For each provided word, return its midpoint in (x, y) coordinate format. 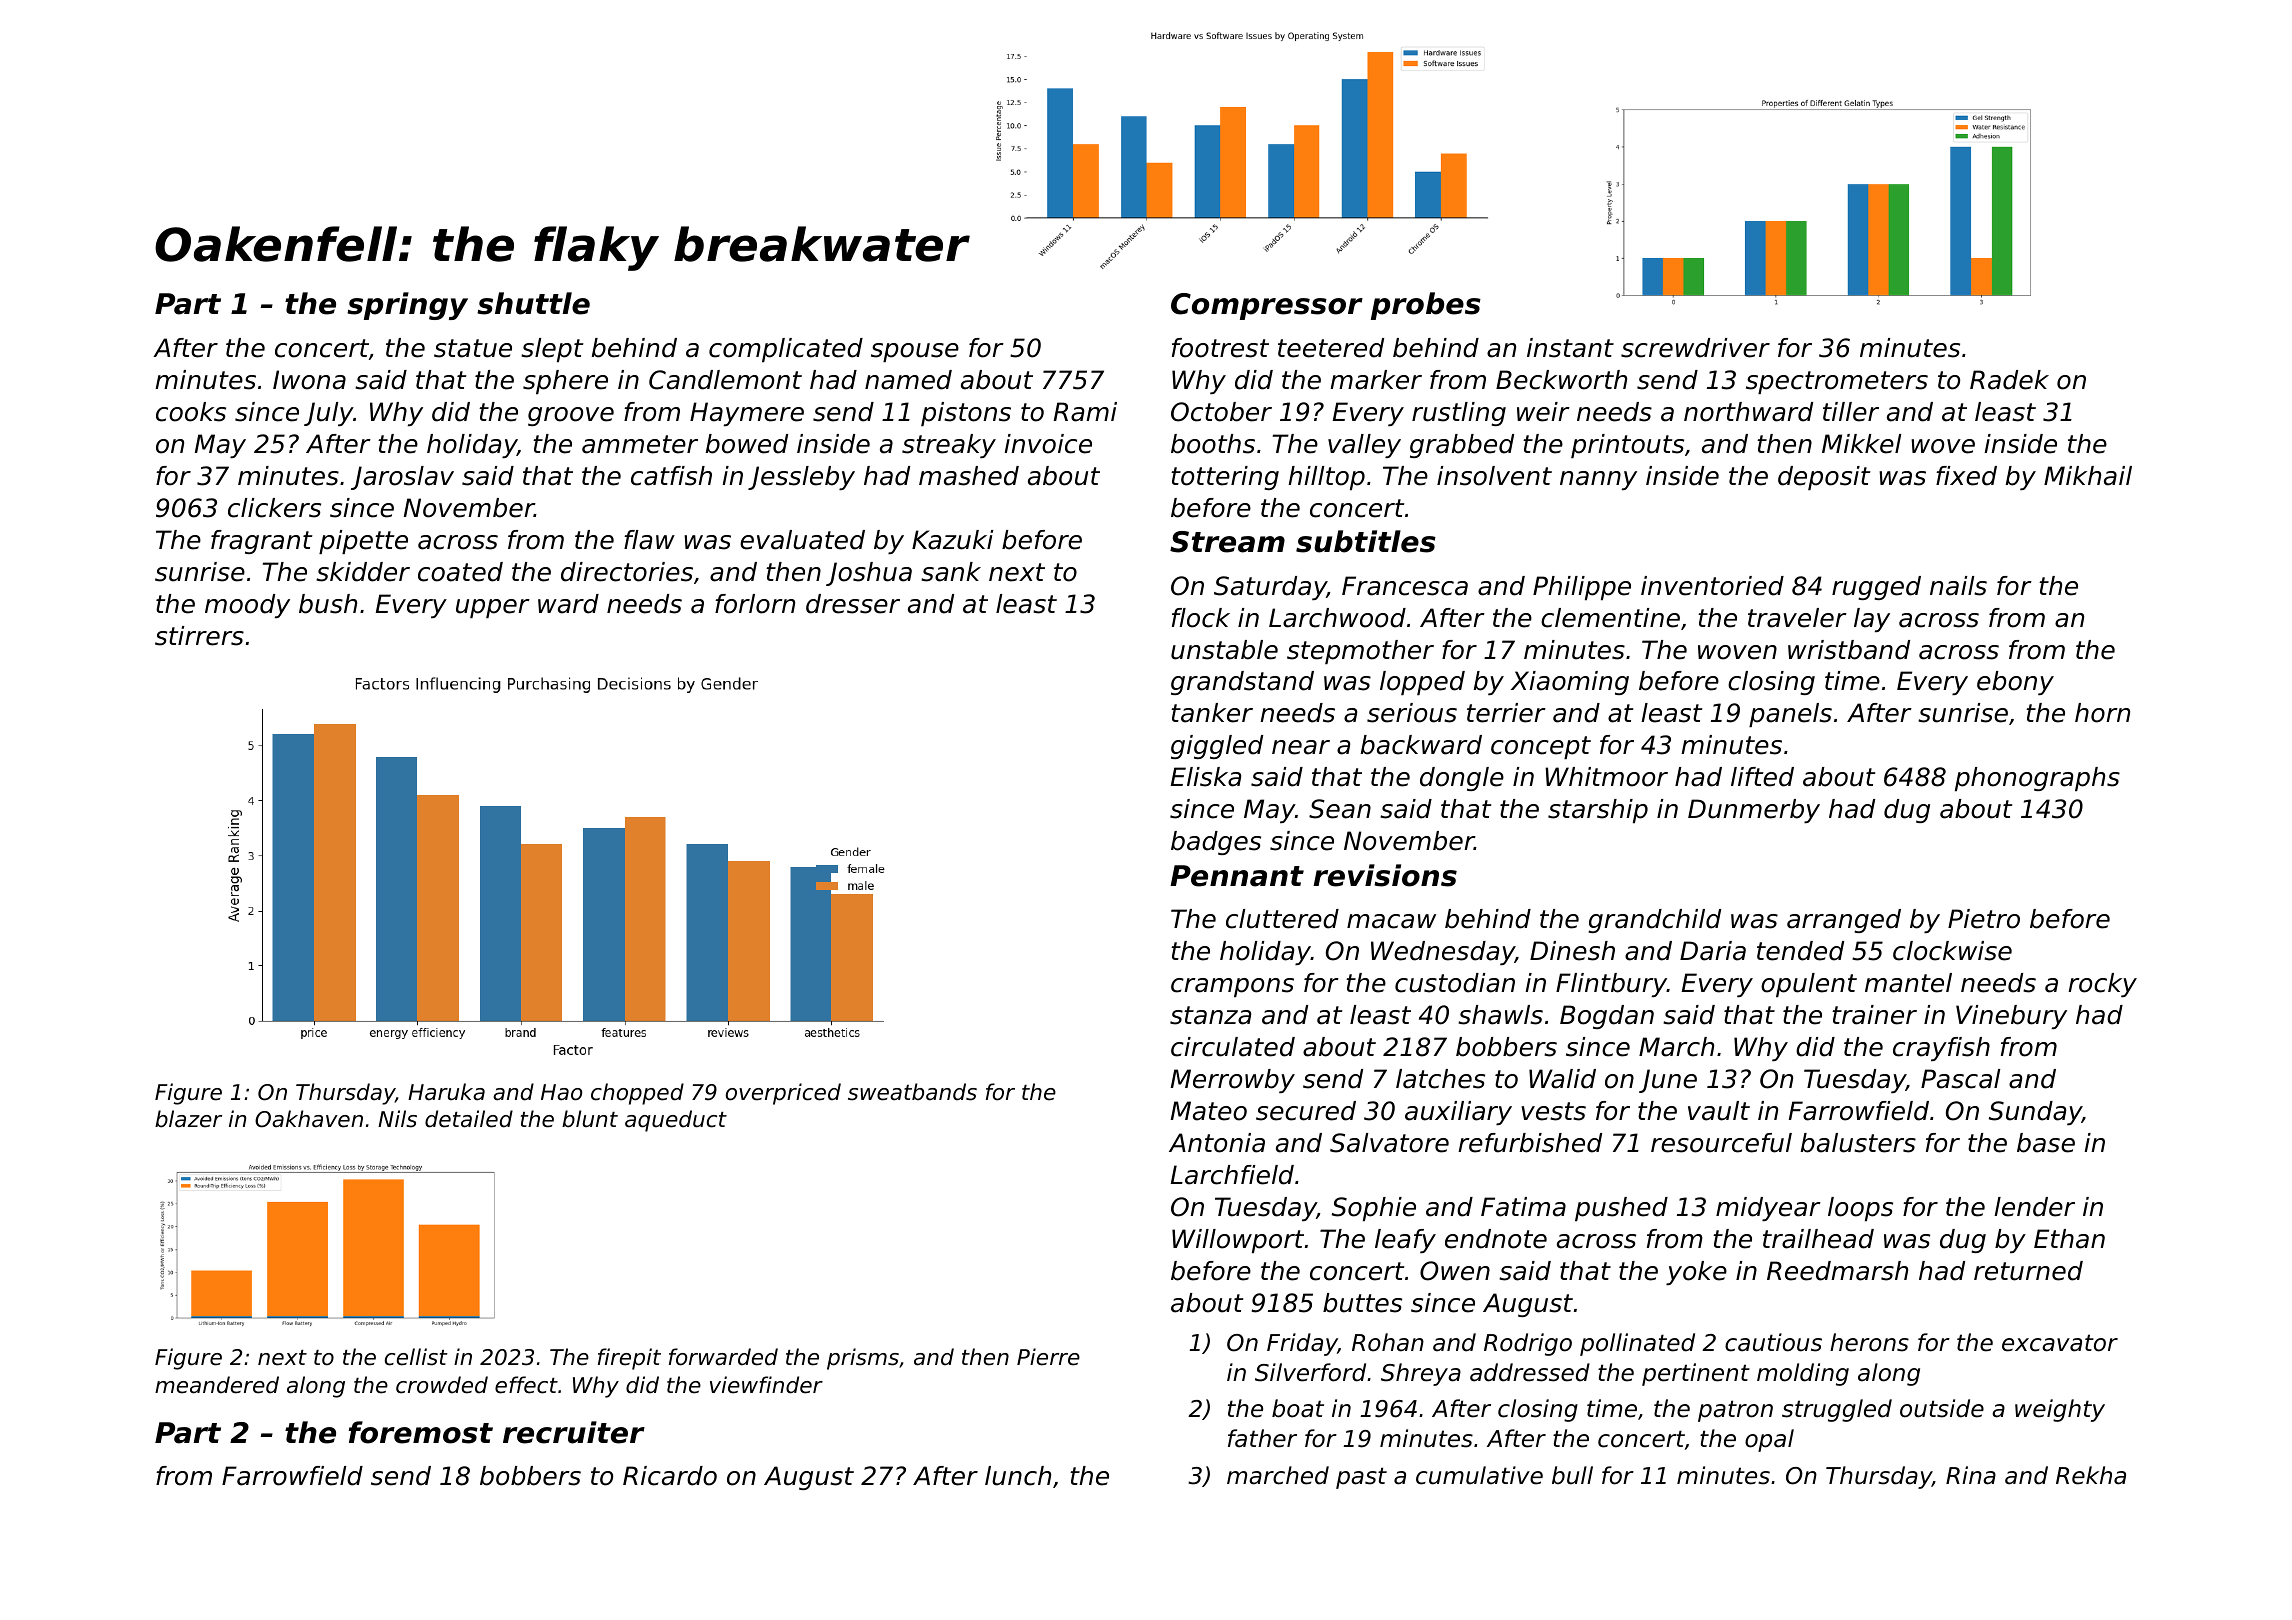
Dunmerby (1754, 811)
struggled (1837, 1410)
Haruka (446, 1092)
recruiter (574, 1432)
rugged (1876, 588)
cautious (1773, 1342)
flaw (649, 540)
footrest (1220, 348)
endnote (1496, 1239)
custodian (1455, 983)
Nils (397, 1119)
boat (1298, 1408)
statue (473, 348)
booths (1213, 444)
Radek (2009, 380)
